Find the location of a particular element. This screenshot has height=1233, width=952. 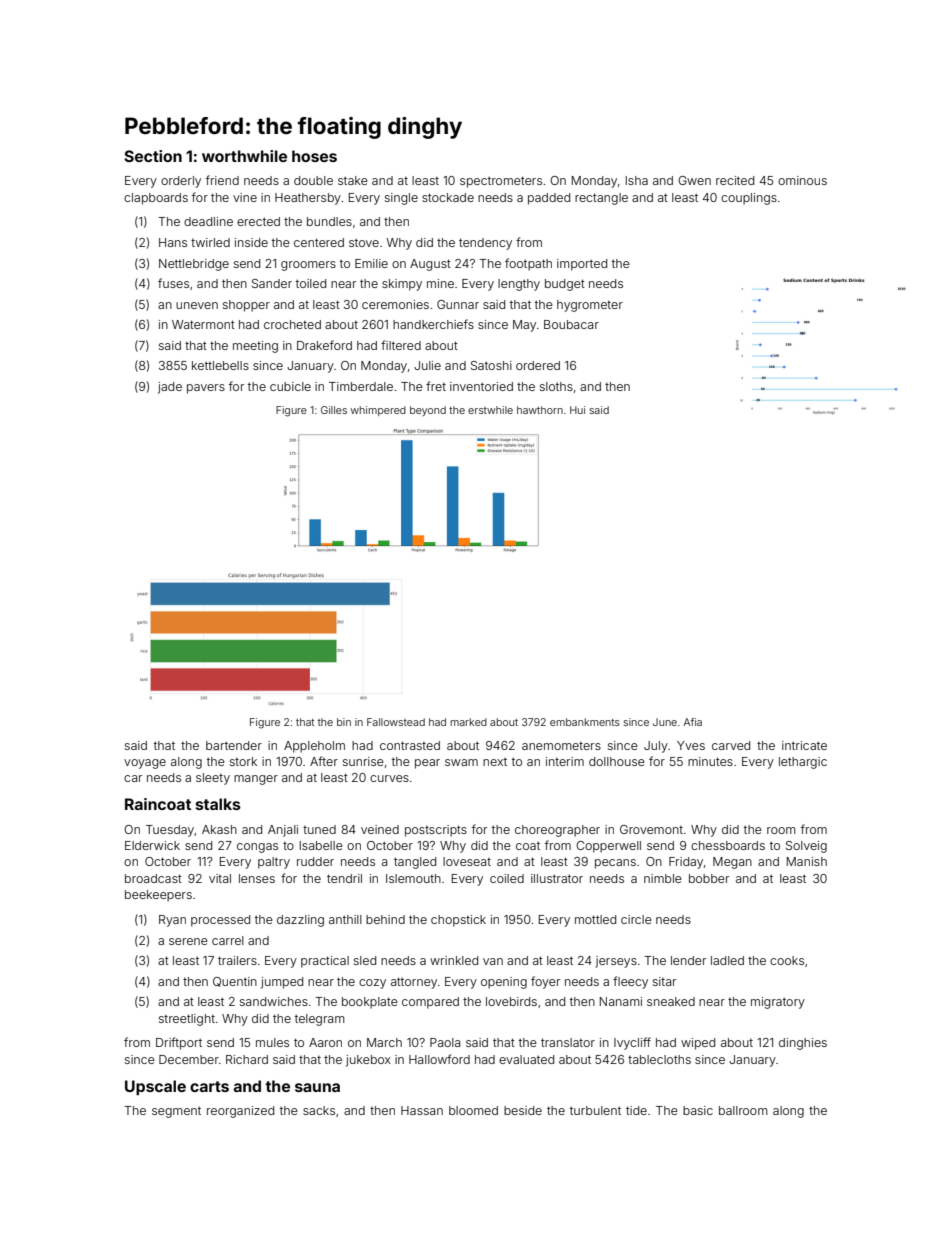

recited is located at coordinates (735, 180).
